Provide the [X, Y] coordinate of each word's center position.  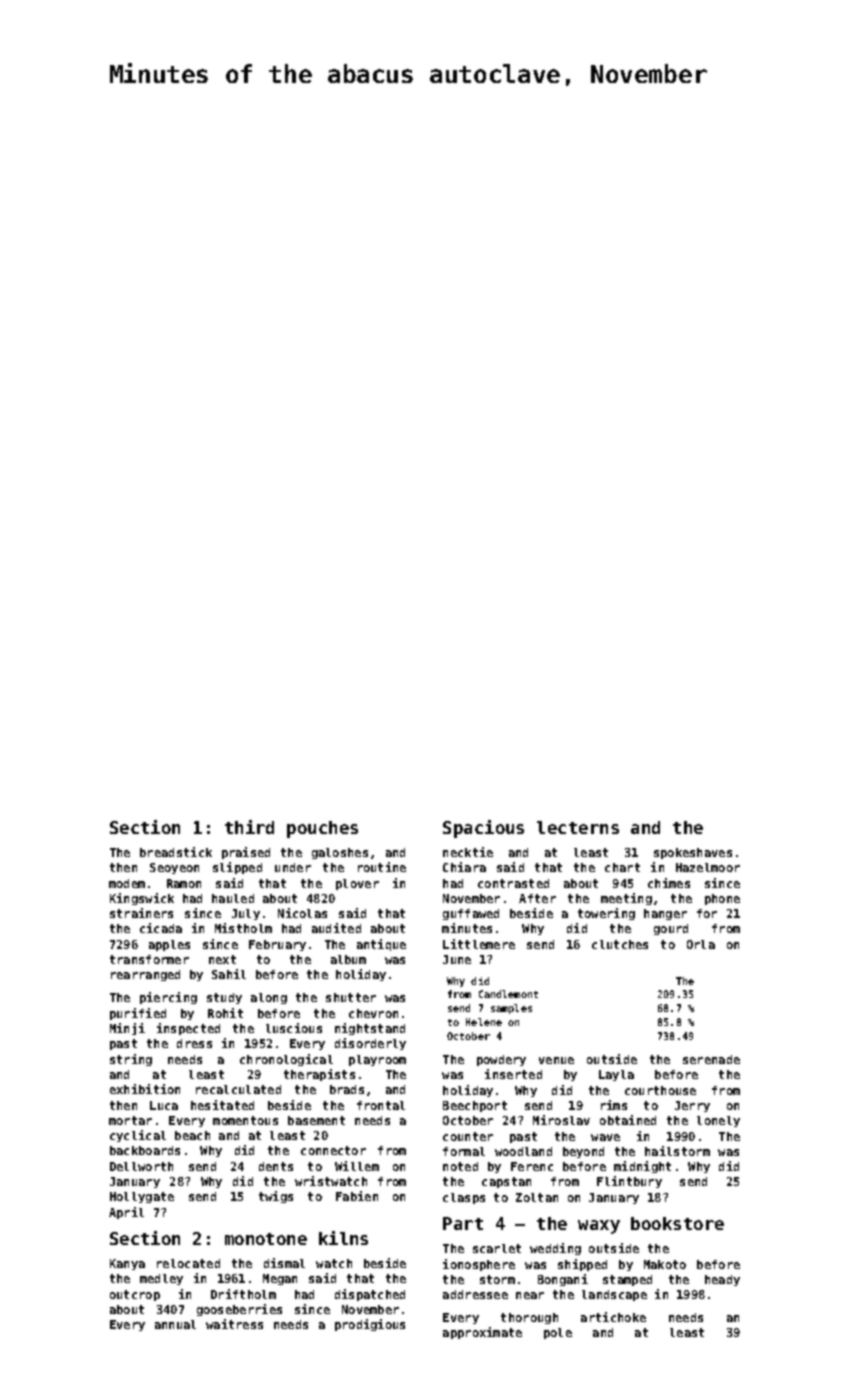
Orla [701, 944]
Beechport [475, 1106]
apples [169, 945]
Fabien [357, 1196]
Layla [616, 1075]
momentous [245, 1120]
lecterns [578, 827]
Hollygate [142, 1197]
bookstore [677, 1223]
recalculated [238, 1089]
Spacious [483, 829]
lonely [718, 1121]
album [348, 959]
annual [175, 1324]
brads [347, 1089]
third [249, 827]
